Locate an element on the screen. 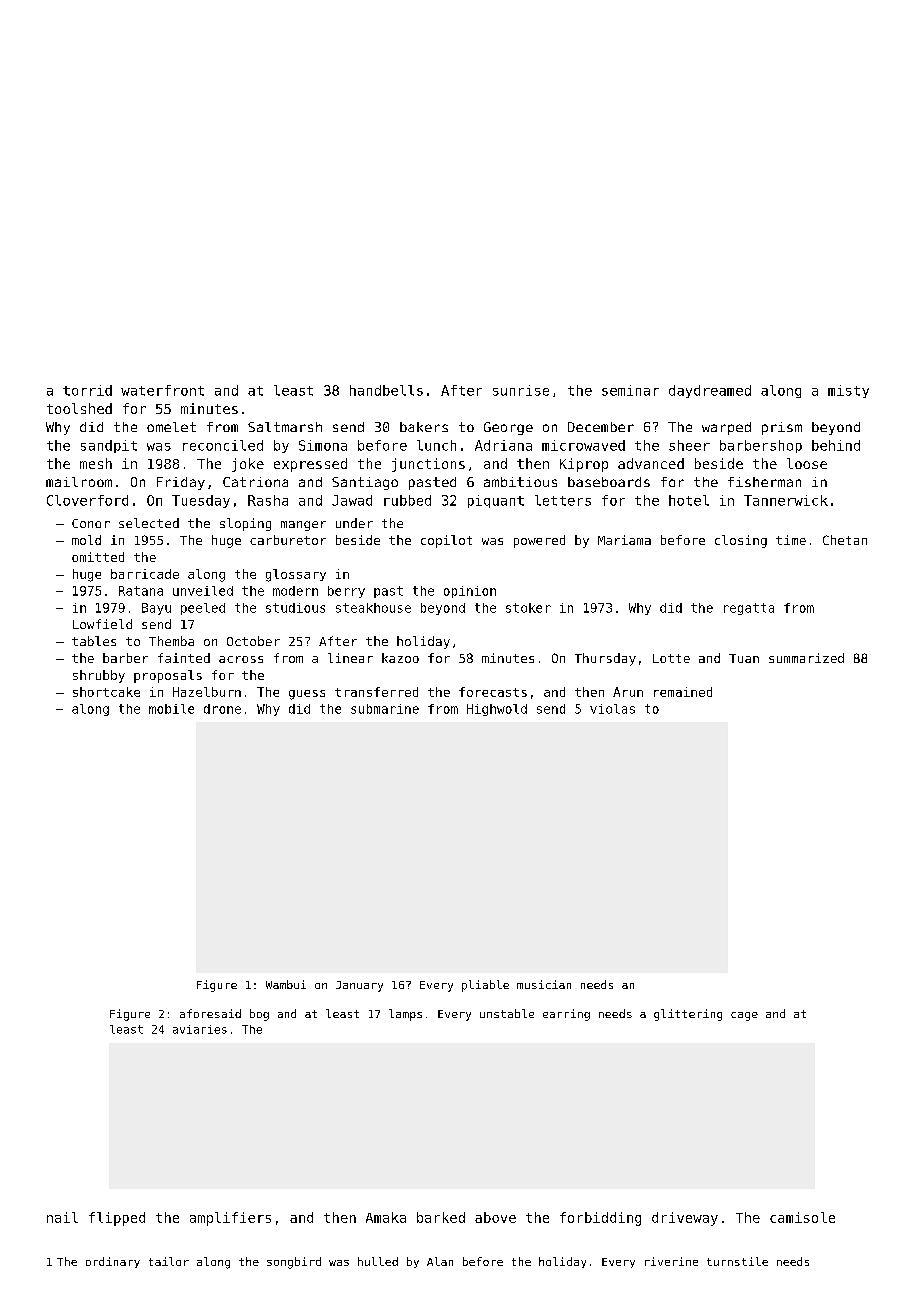 The height and width of the screenshot is (1308, 924). aviaries is located at coordinates (200, 1029).
